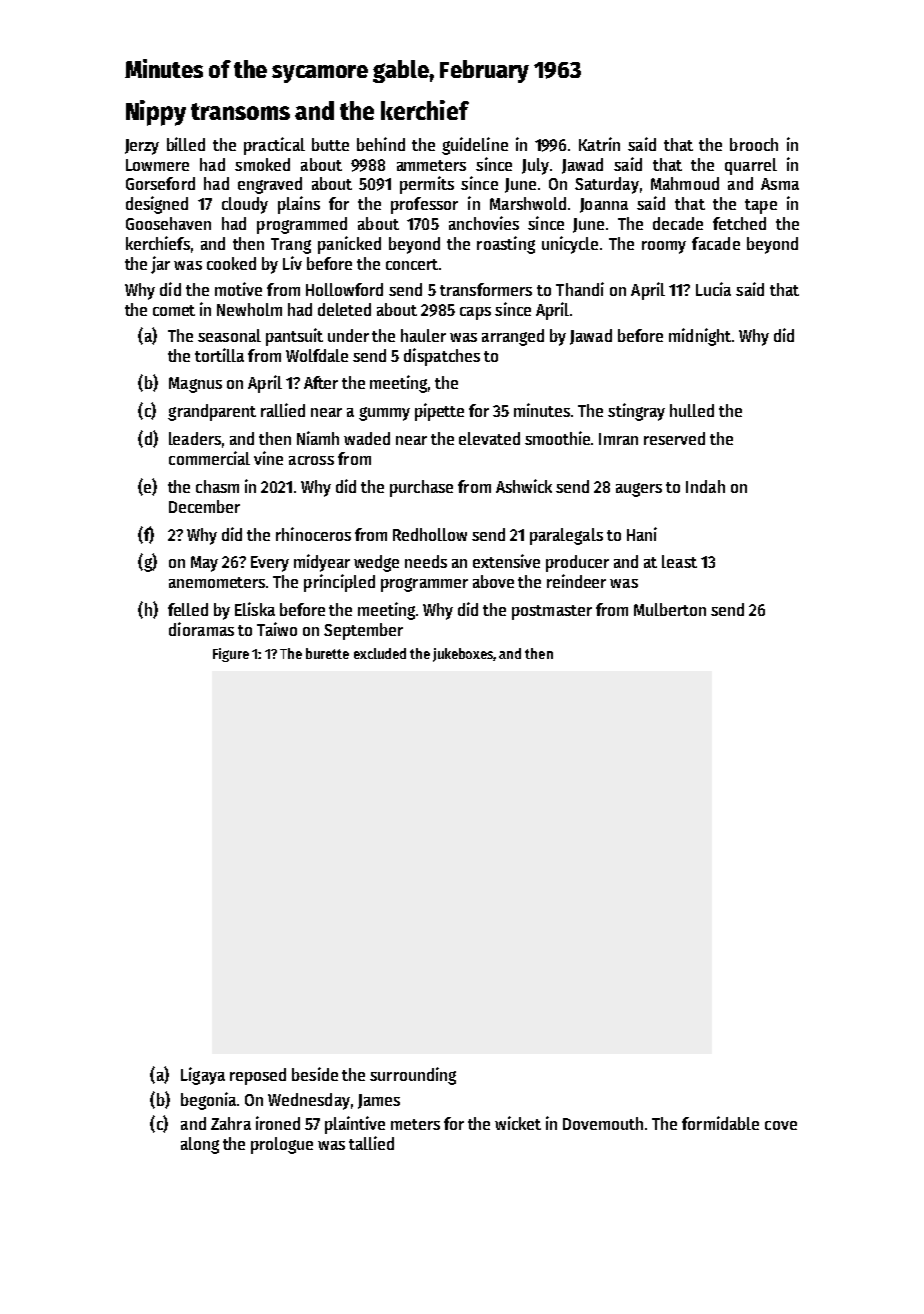  What do you see at coordinates (700, 337) in the screenshot?
I see `midnight` at bounding box center [700, 337].
